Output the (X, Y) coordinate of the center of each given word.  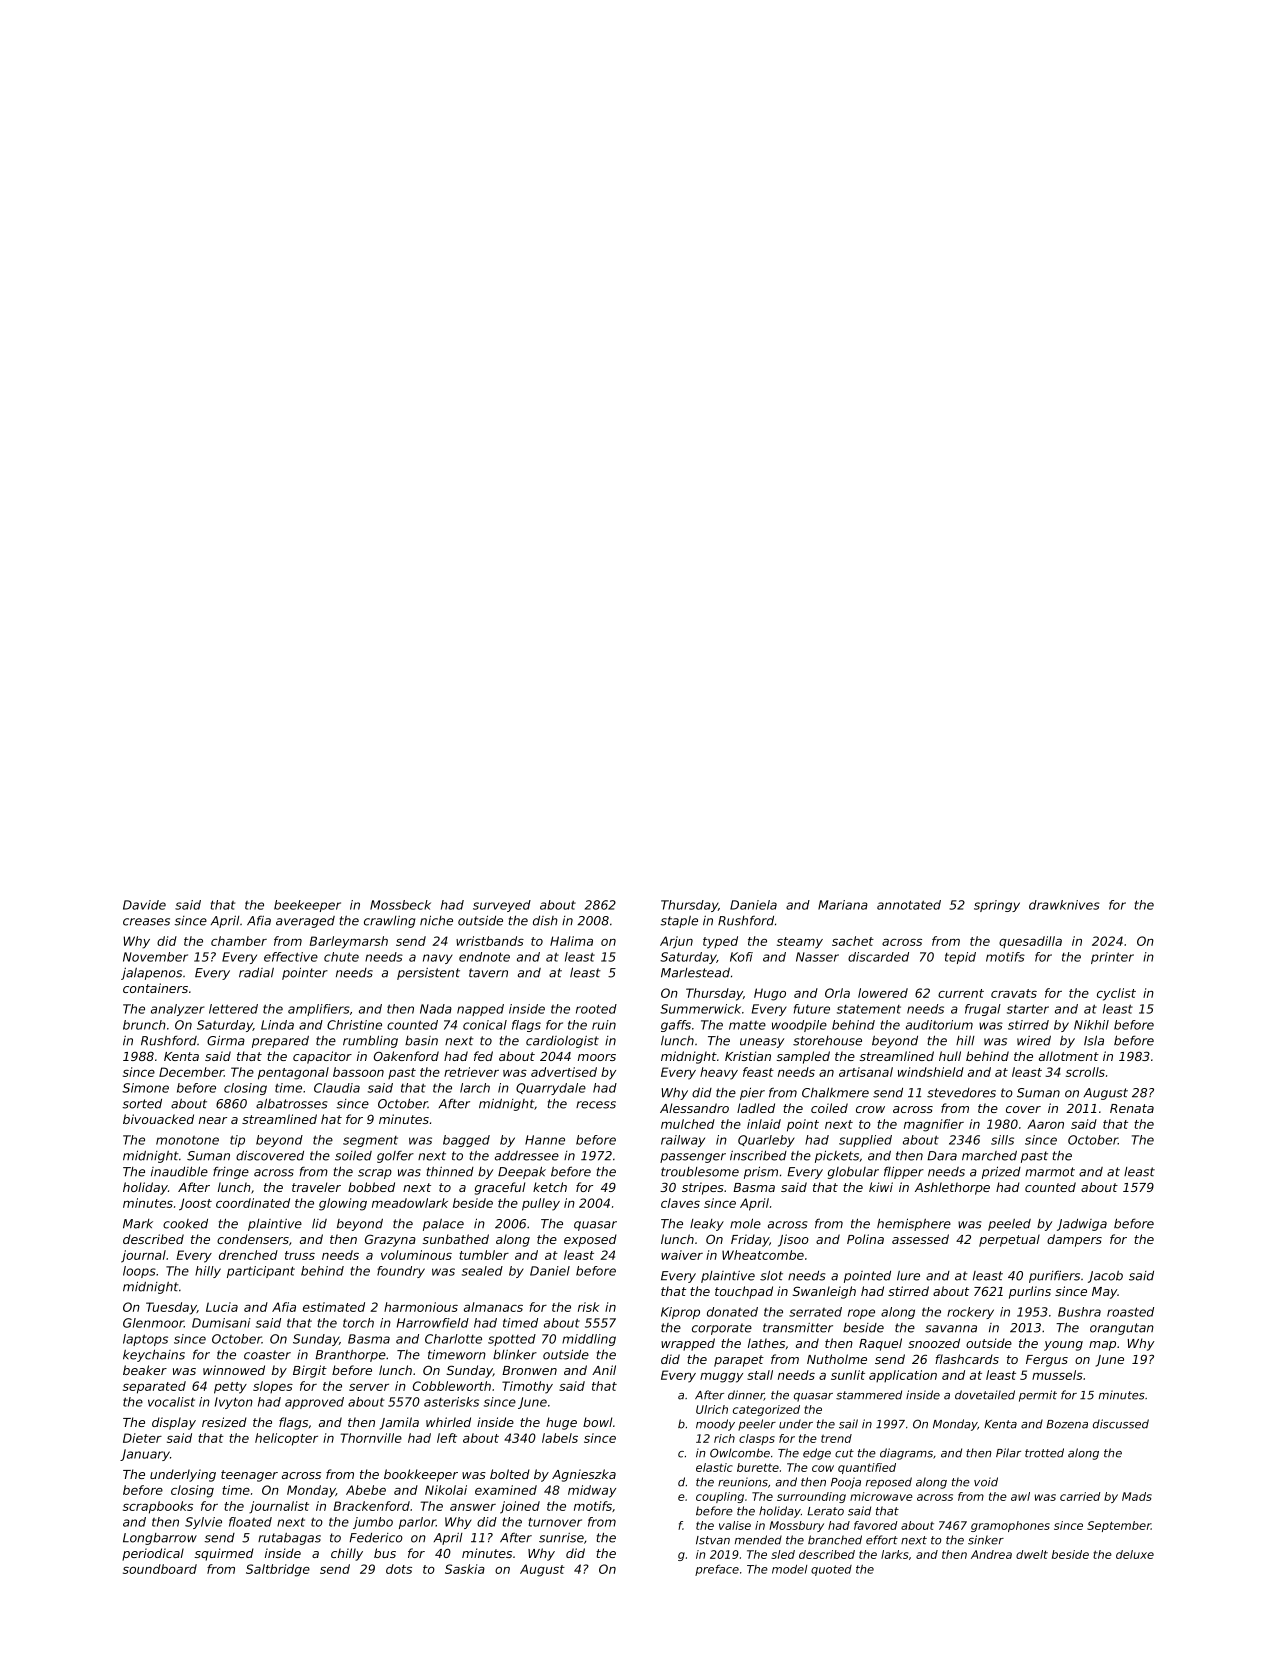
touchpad (744, 1292)
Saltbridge (278, 1570)
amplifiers (319, 1010)
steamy (800, 943)
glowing (343, 1204)
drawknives (1064, 905)
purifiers (1054, 1276)
